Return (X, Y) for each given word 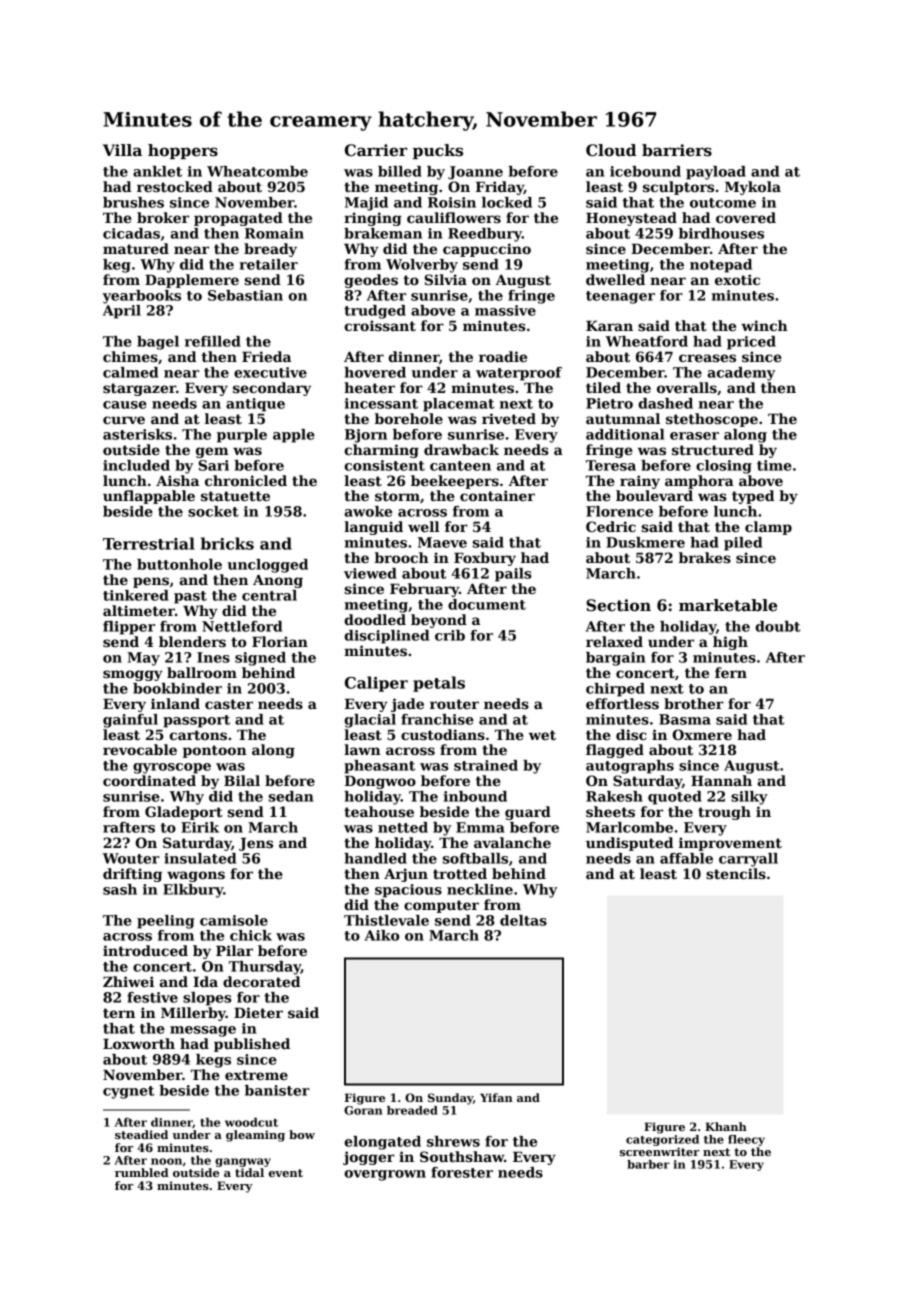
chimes (130, 356)
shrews (453, 1141)
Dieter (258, 1012)
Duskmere (645, 542)
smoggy (133, 675)
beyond (439, 621)
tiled (603, 387)
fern (731, 672)
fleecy (746, 1140)
